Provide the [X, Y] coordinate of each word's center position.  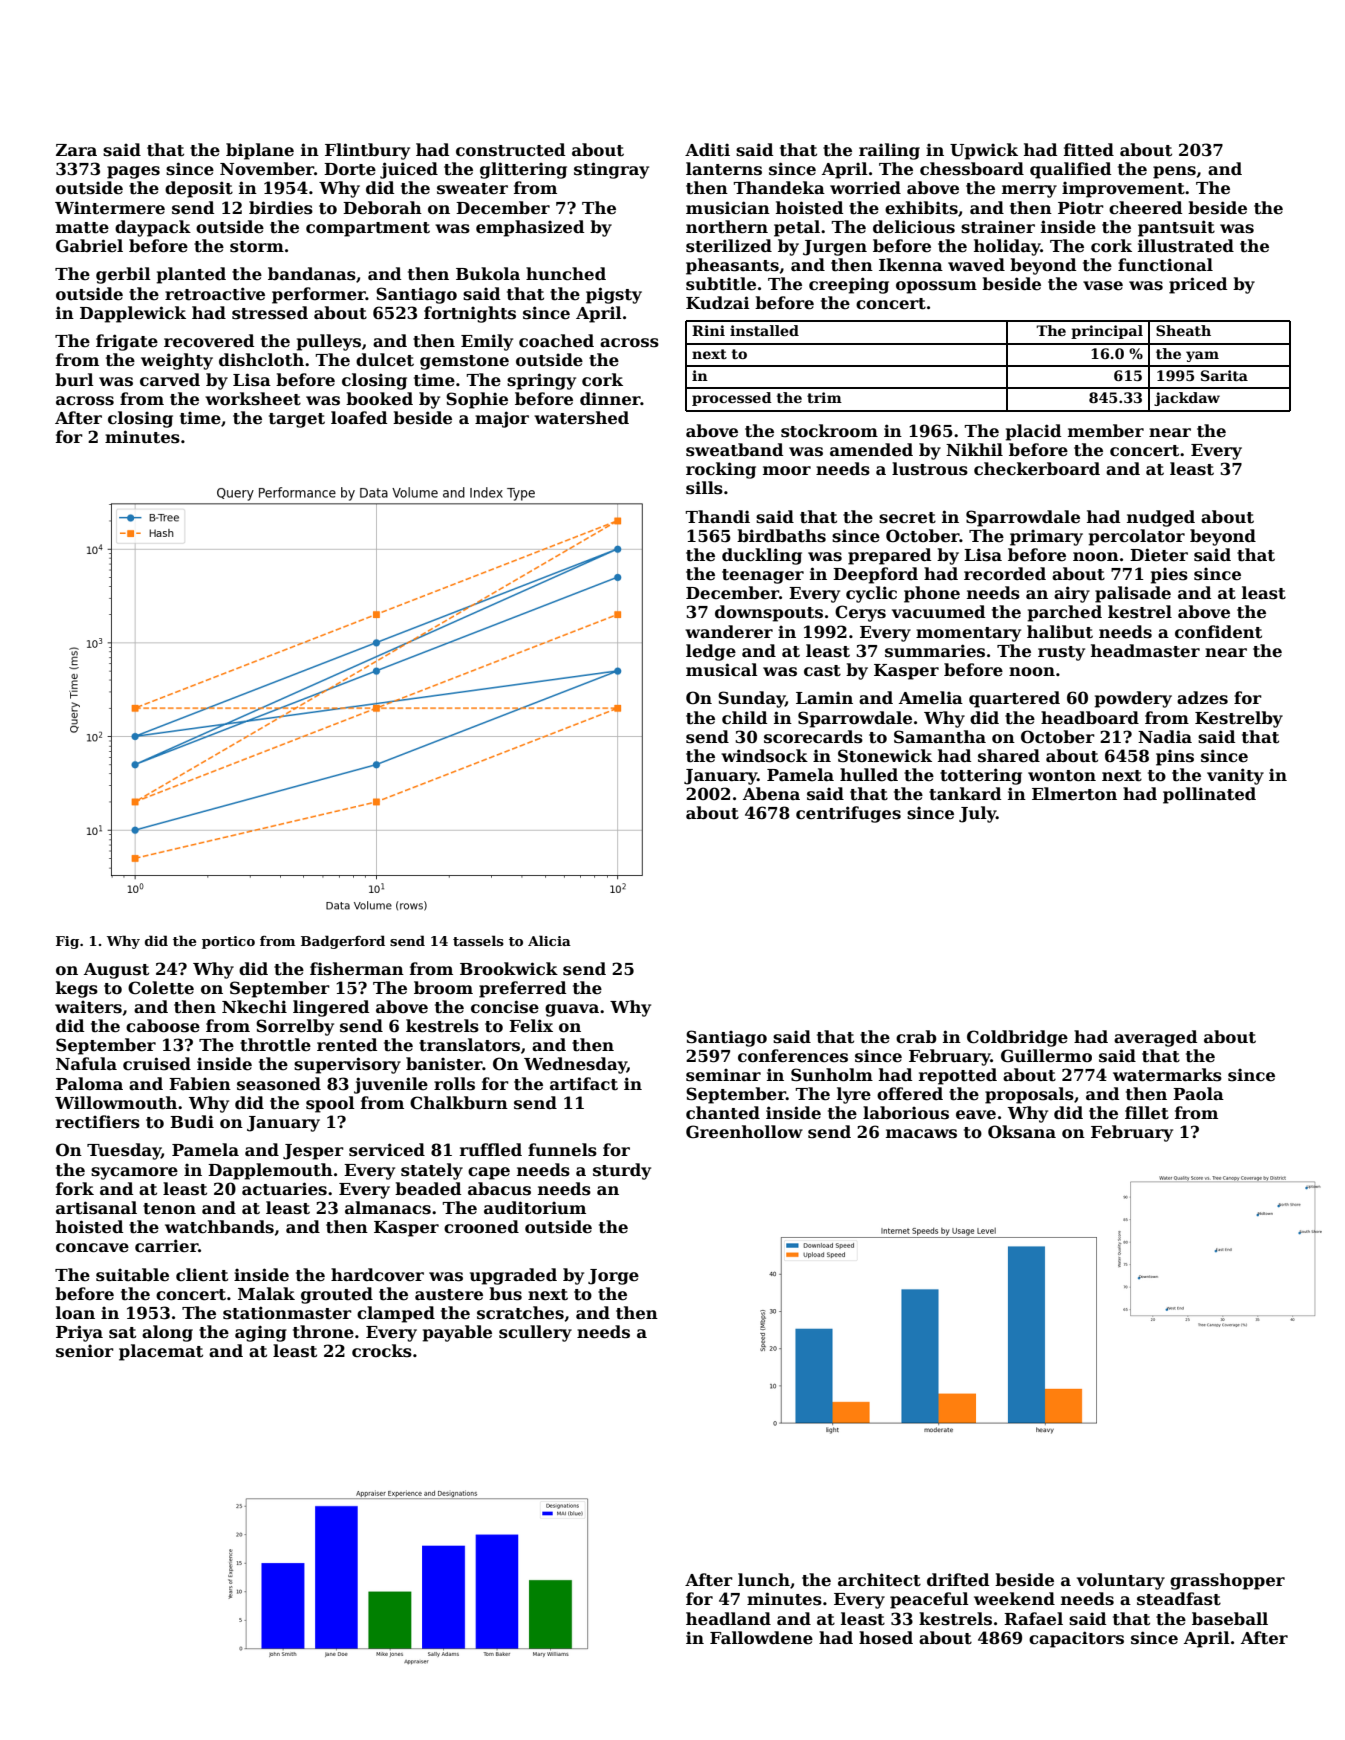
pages [133, 172]
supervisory [347, 1065]
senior [85, 1351]
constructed [510, 150]
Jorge [613, 1277]
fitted [1089, 150]
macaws [921, 1134]
